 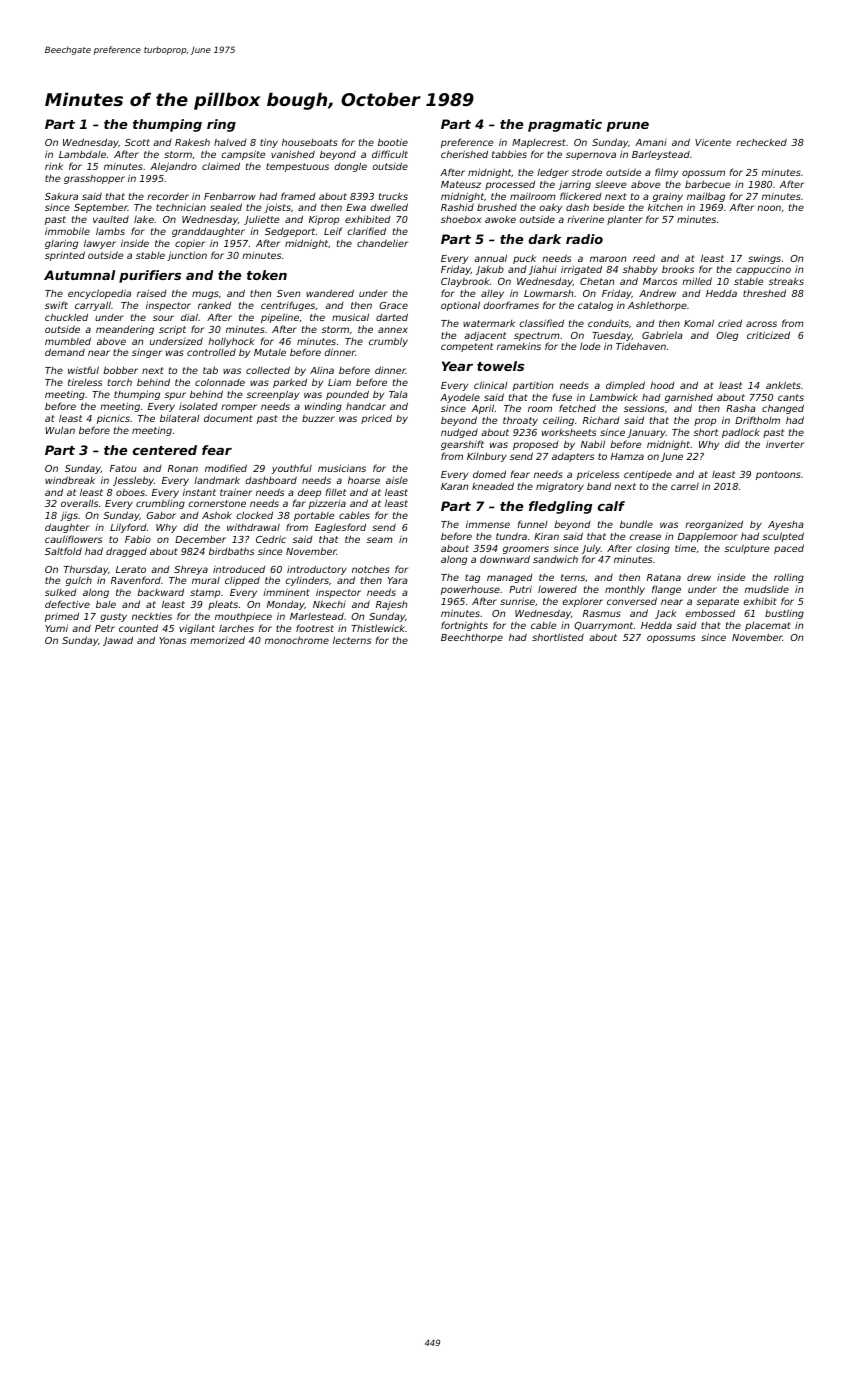 What do you see at coordinates (393, 142) in the screenshot?
I see `bootie` at bounding box center [393, 142].
